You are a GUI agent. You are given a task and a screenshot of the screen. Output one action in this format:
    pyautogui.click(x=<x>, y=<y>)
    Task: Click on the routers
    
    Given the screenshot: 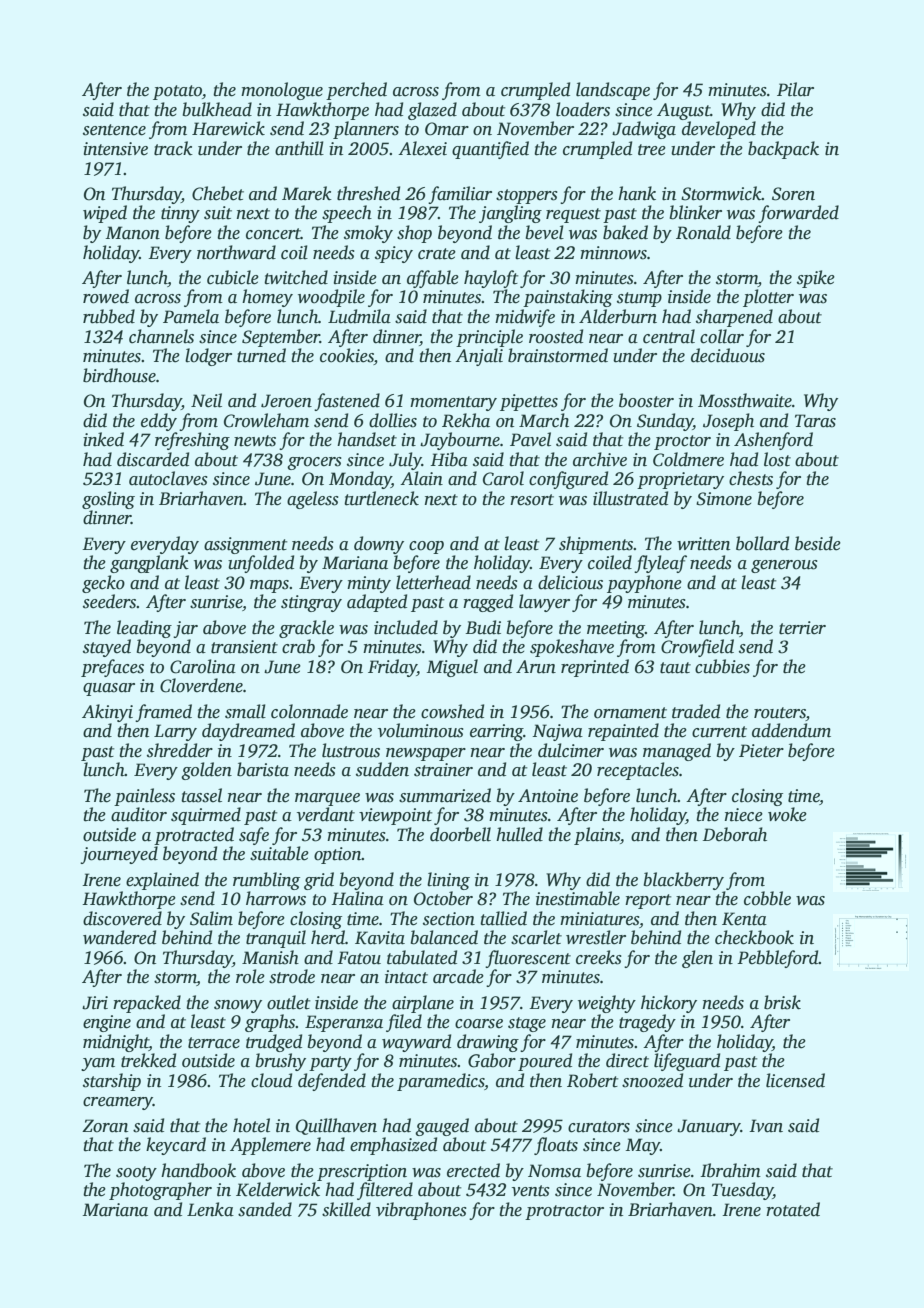 What is the action you would take?
    pyautogui.click(x=780, y=713)
